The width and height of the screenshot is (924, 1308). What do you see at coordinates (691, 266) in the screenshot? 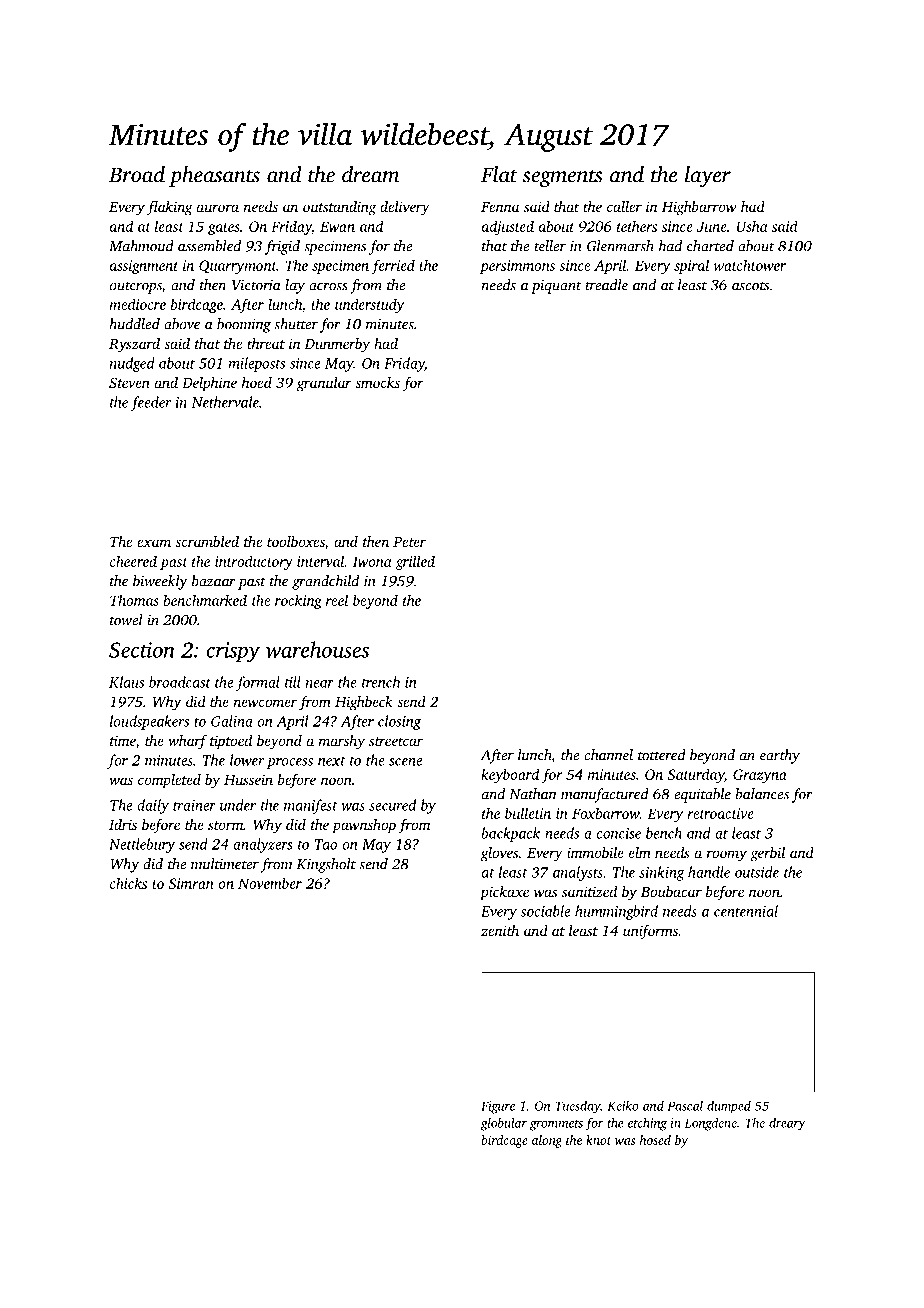
I see `spiral` at bounding box center [691, 266].
